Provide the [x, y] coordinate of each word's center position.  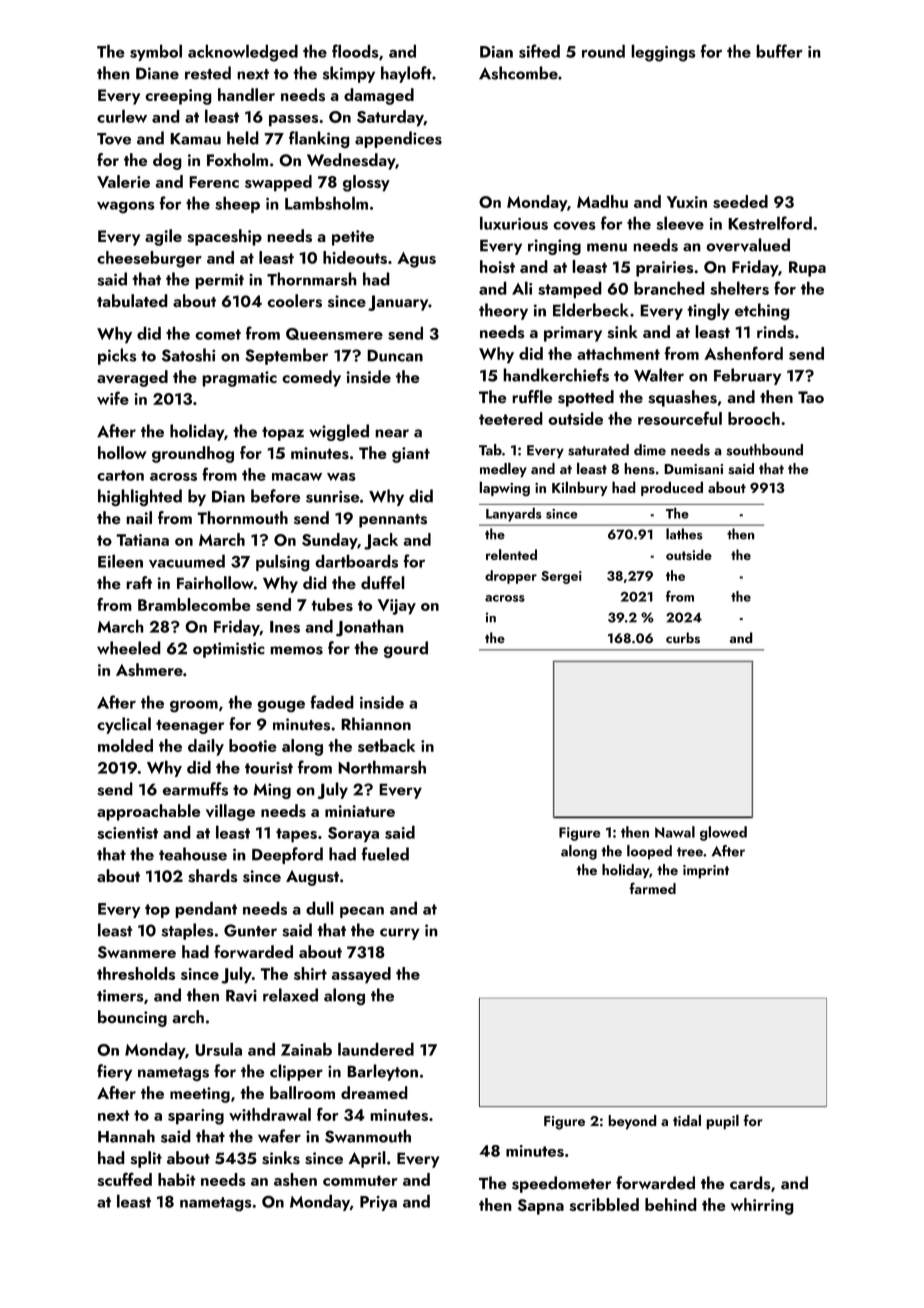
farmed [652, 888]
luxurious [514, 223]
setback [386, 745]
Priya [378, 1203]
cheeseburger [149, 259]
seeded [740, 201]
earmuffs [195, 789]
